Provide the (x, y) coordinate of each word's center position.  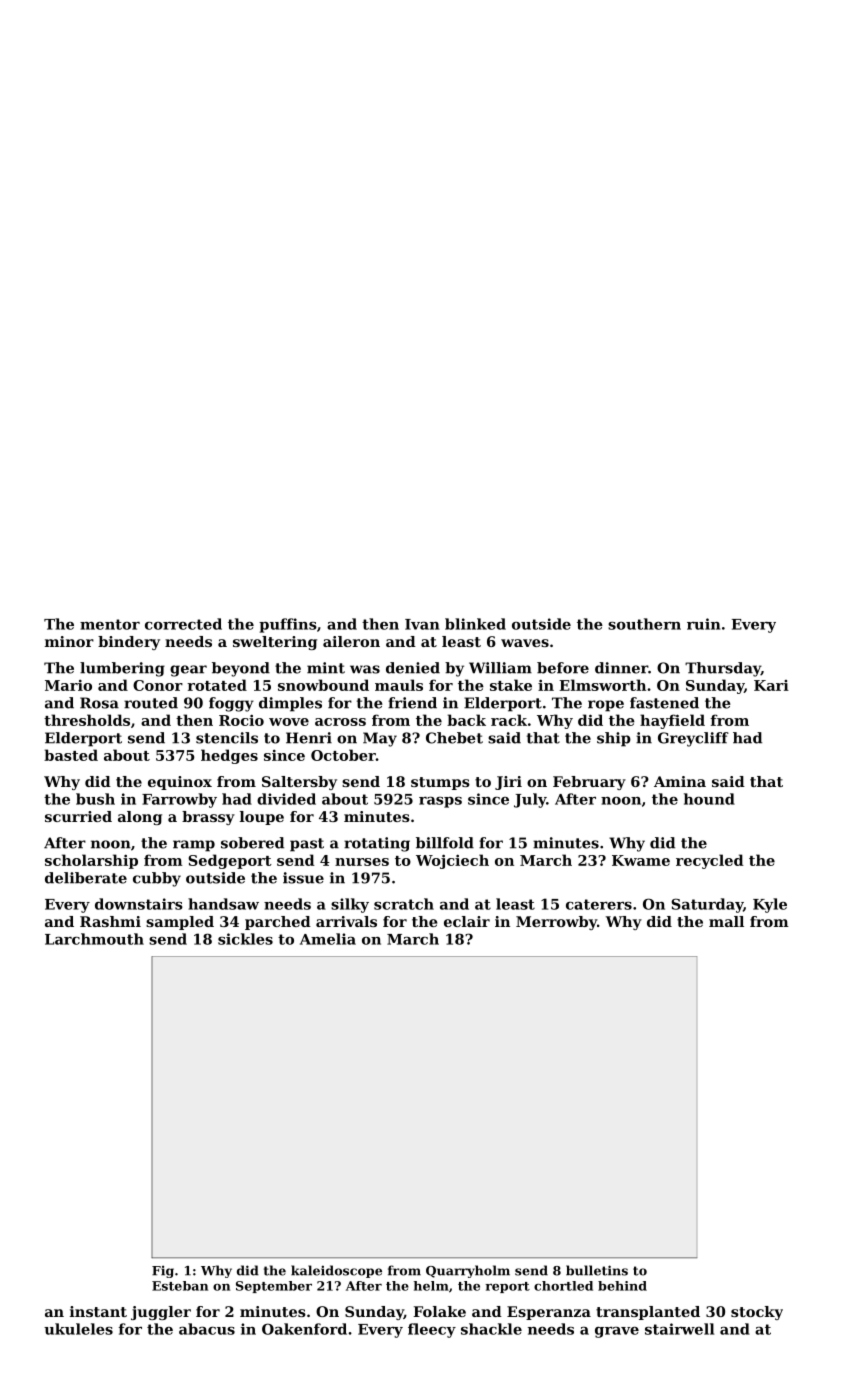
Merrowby (556, 923)
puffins (288, 625)
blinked (475, 624)
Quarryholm (468, 1271)
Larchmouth (94, 939)
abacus (207, 1329)
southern (644, 624)
